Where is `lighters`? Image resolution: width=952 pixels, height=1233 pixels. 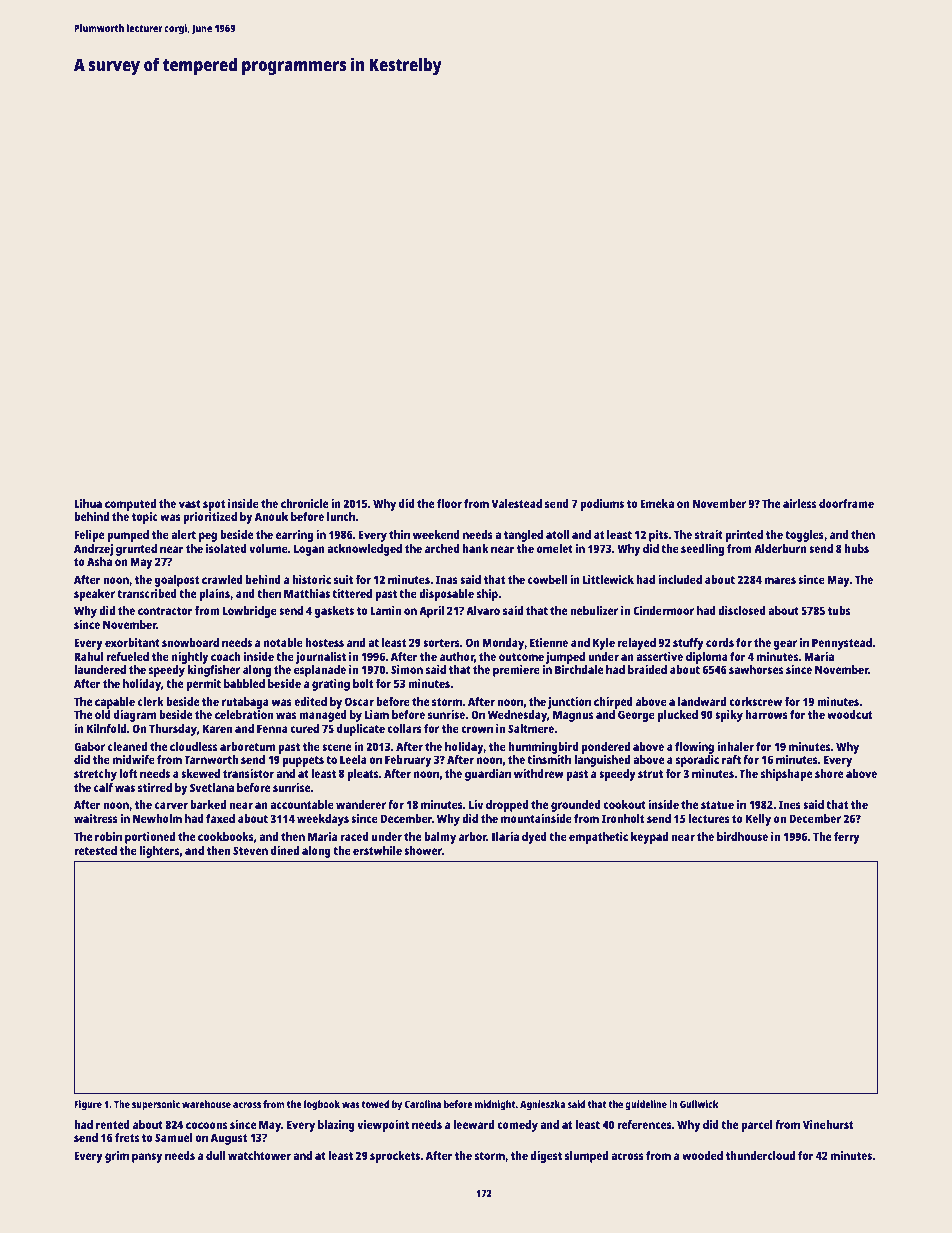 lighters is located at coordinates (159, 852).
